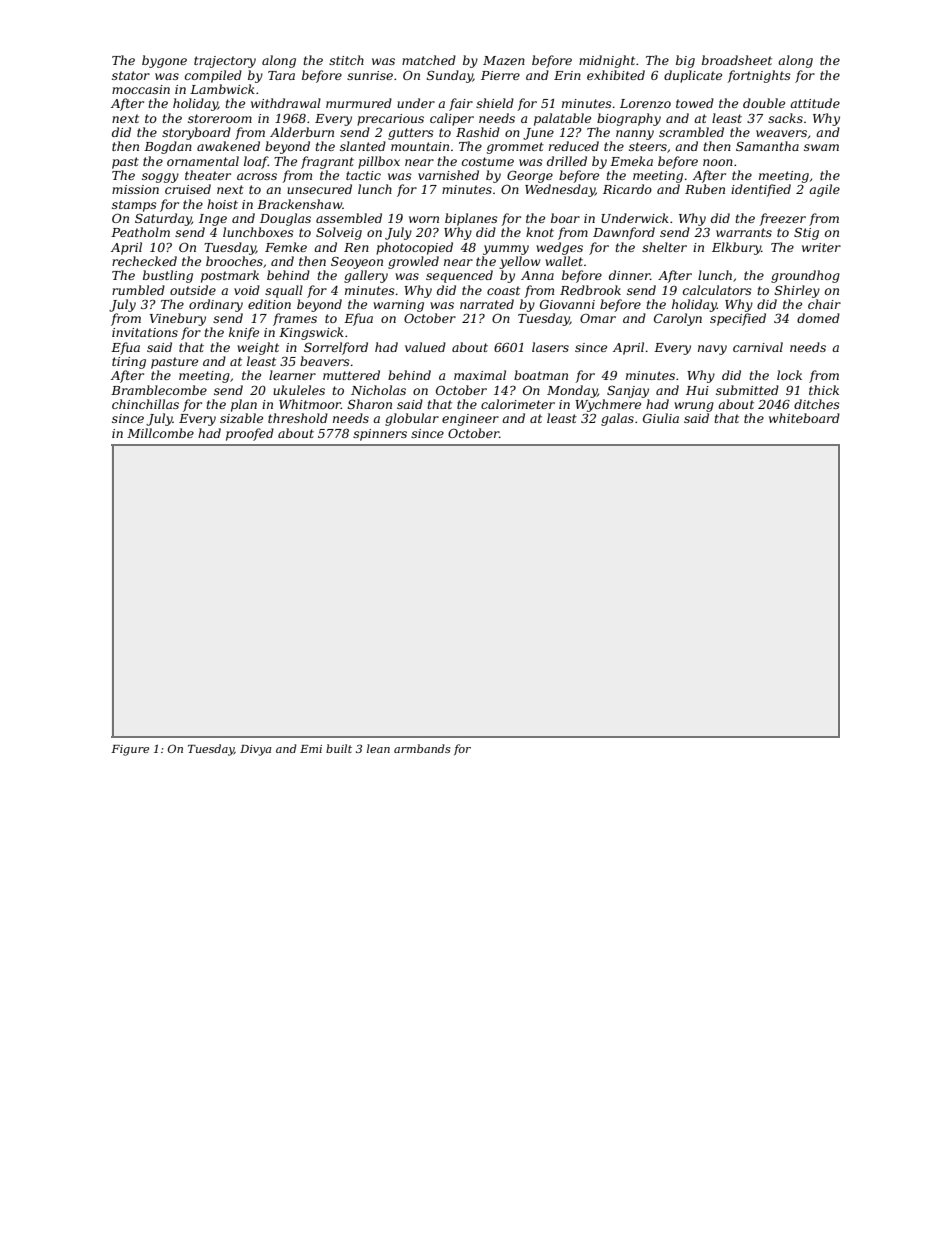 This page has height=1233, width=952. What do you see at coordinates (550, 347) in the page?
I see `lasers` at bounding box center [550, 347].
